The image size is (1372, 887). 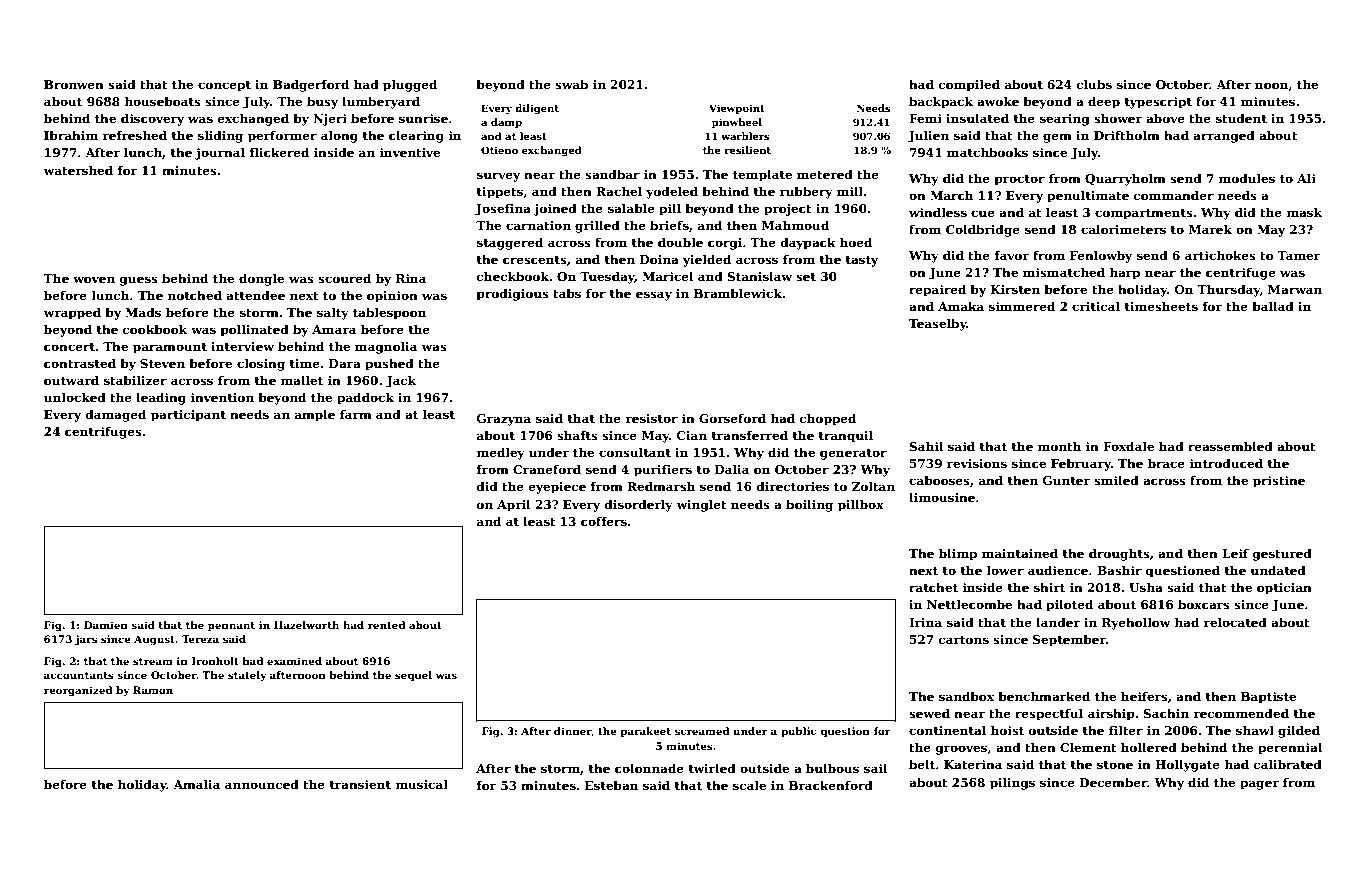 What do you see at coordinates (74, 84) in the screenshot?
I see `Bronwen` at bounding box center [74, 84].
